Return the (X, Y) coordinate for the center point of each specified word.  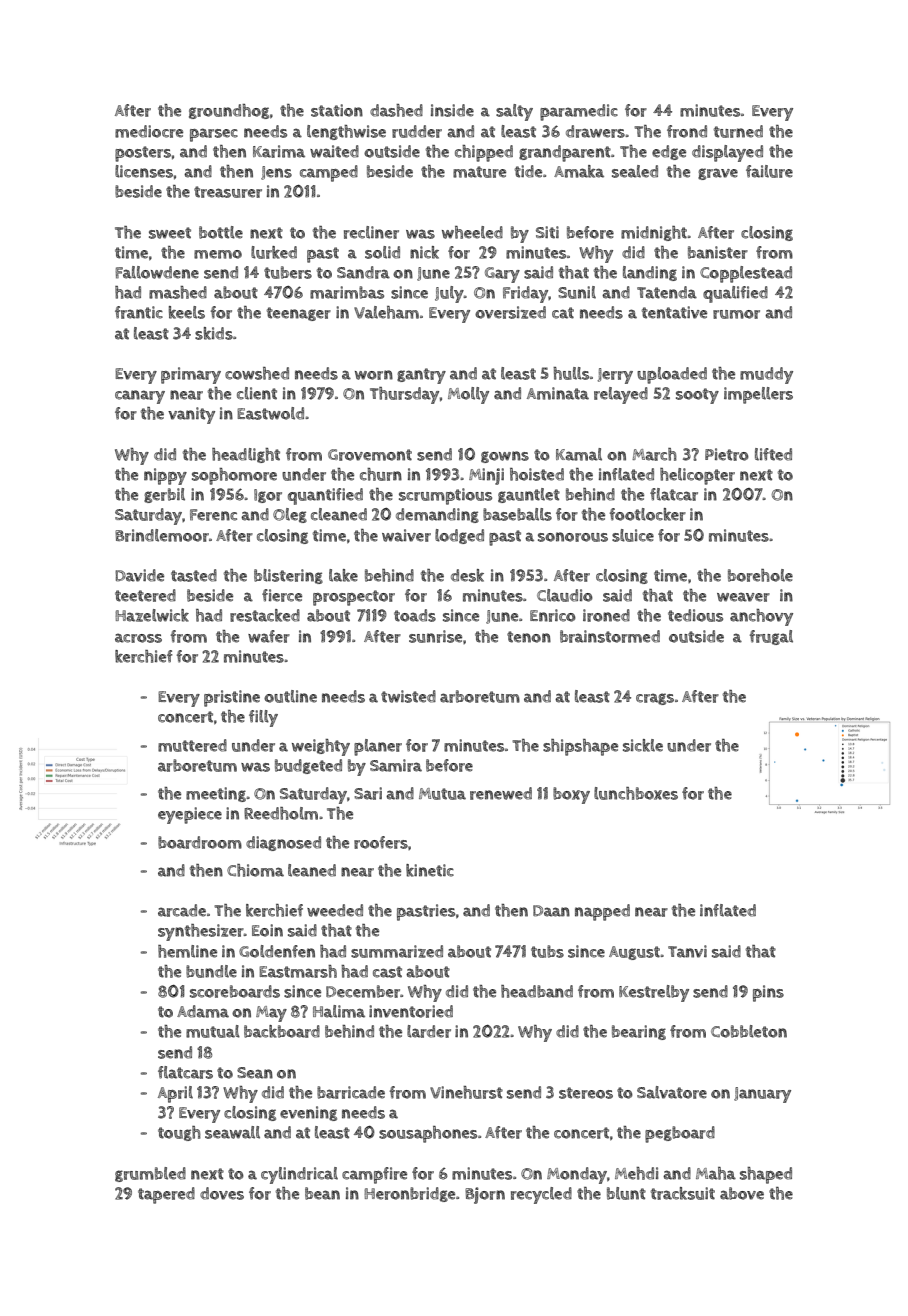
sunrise (435, 636)
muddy (766, 375)
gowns (505, 457)
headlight (246, 455)
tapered (166, 1195)
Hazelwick (152, 615)
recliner (371, 232)
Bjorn (485, 1195)
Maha (716, 1173)
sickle (643, 745)
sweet (170, 233)
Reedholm (281, 813)
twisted (408, 696)
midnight (654, 233)
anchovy (761, 617)
